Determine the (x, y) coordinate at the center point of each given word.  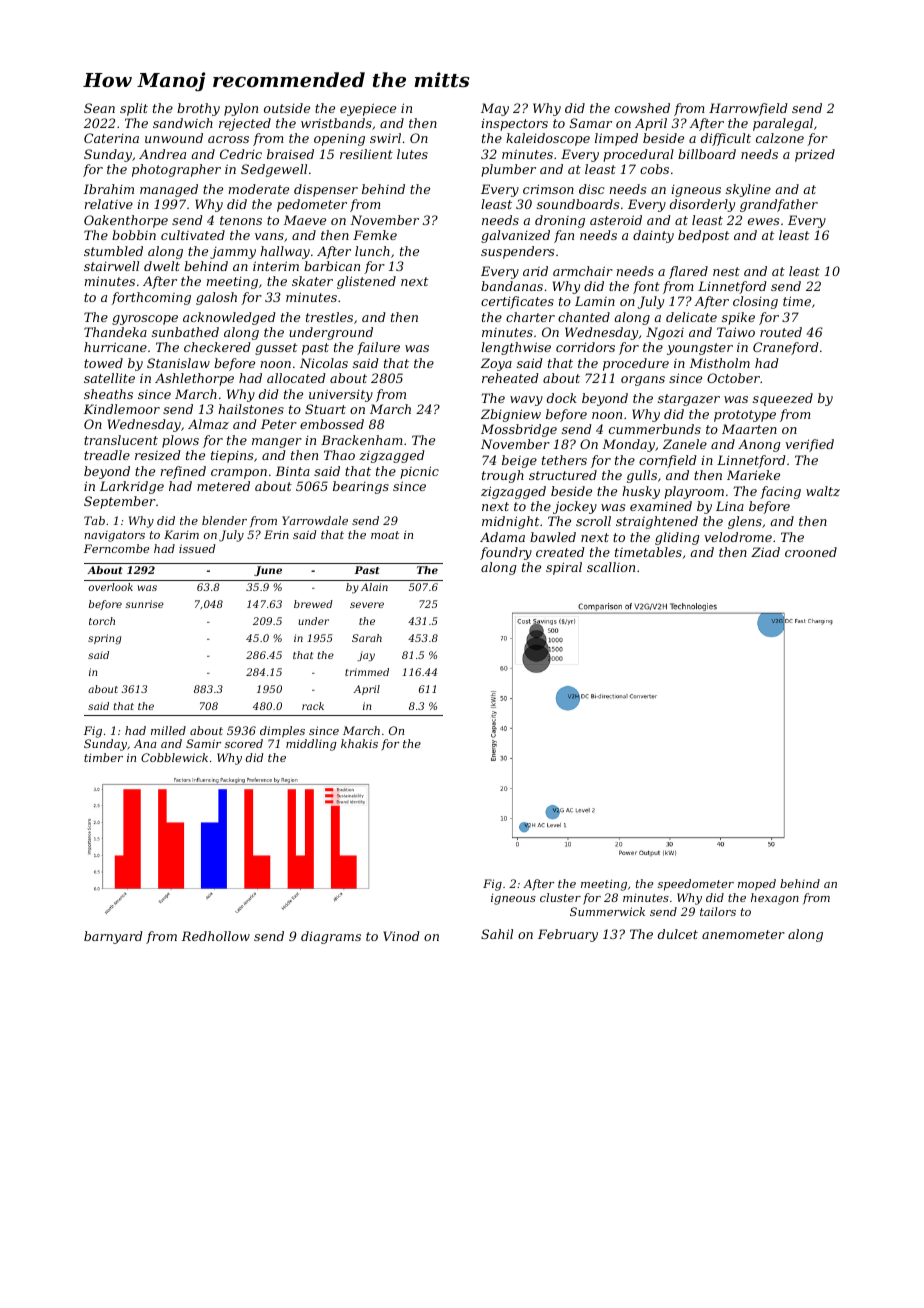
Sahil (497, 934)
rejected (245, 124)
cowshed (642, 108)
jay (366, 656)
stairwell (111, 266)
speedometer (696, 885)
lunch (372, 251)
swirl (385, 138)
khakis (359, 743)
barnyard (113, 937)
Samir (203, 743)
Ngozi (665, 333)
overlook (111, 587)
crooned (811, 552)
